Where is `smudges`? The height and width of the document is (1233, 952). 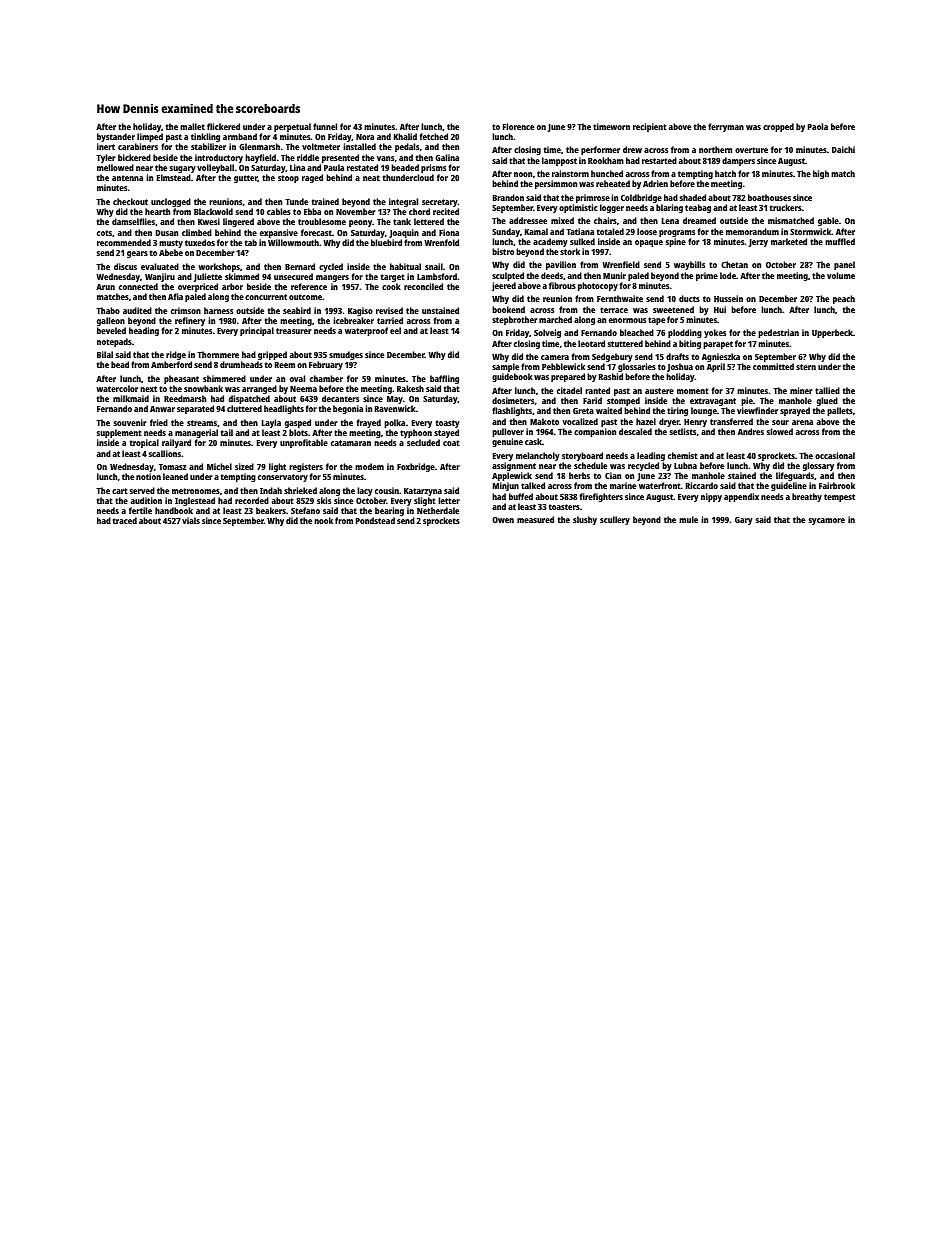
smudges is located at coordinates (346, 355).
